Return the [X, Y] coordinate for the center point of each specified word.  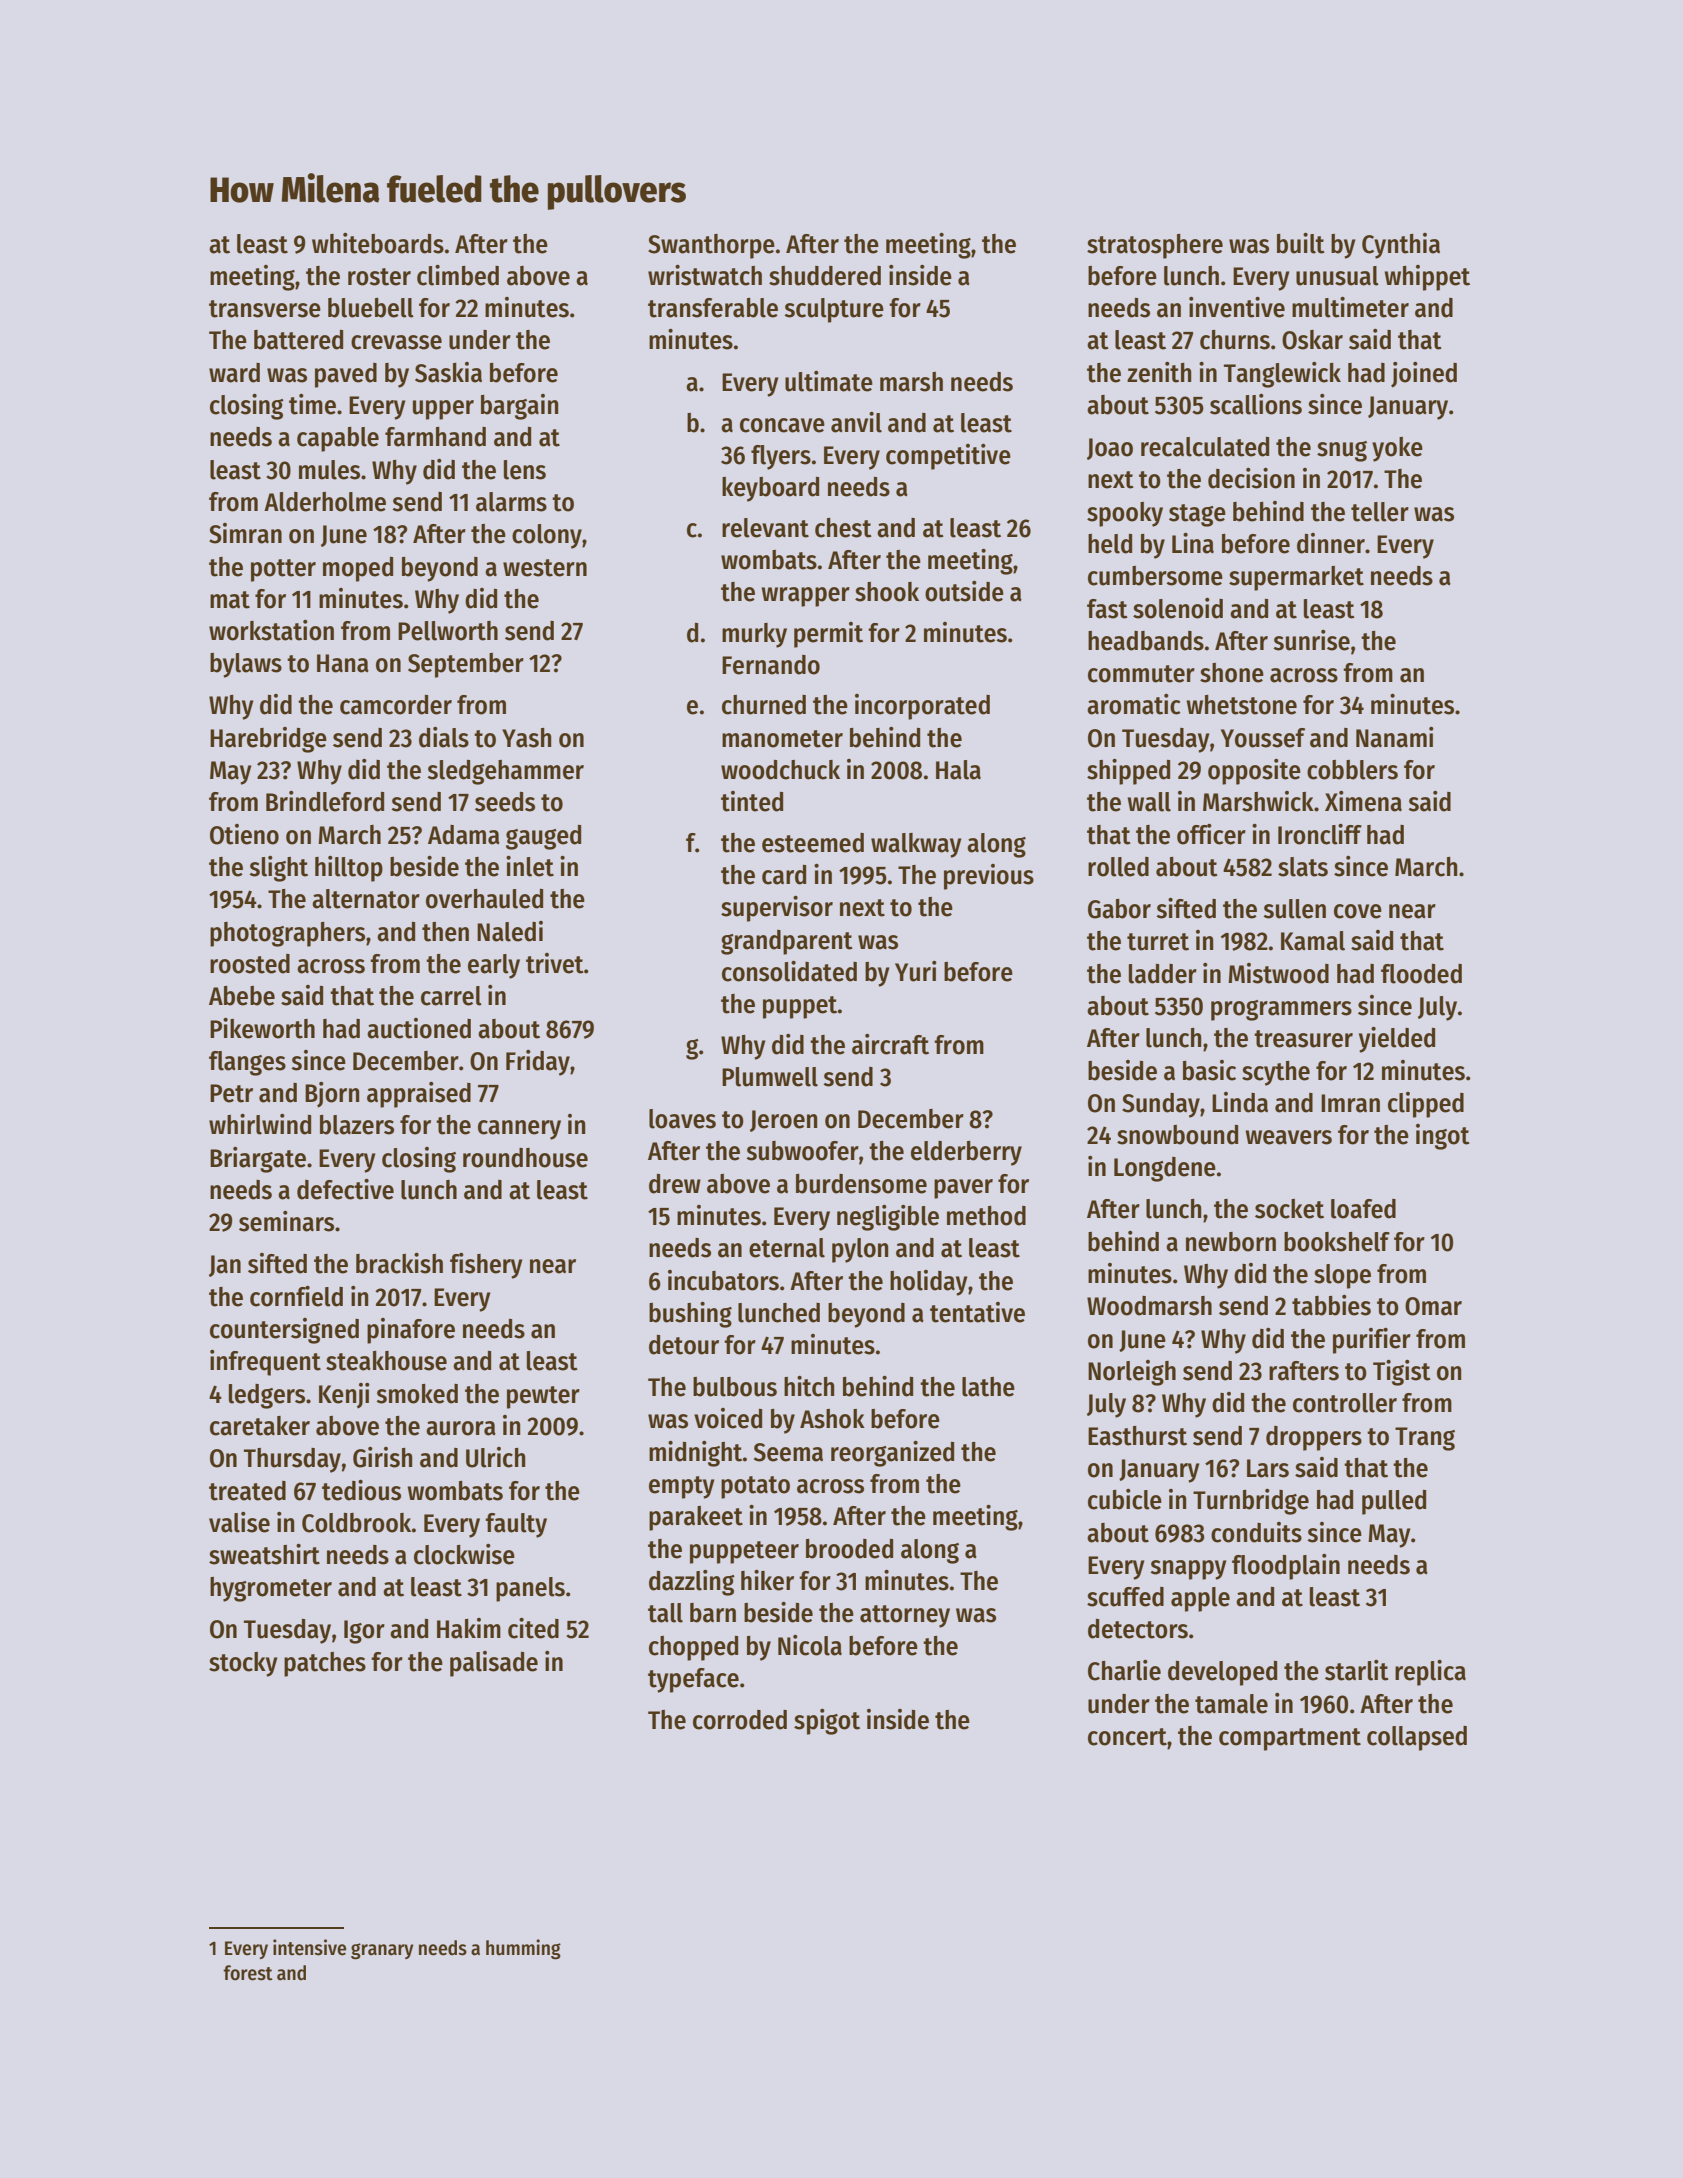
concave [782, 425]
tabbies [1331, 1305]
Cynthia [1401, 246]
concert [1127, 1737]
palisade [494, 1664]
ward [234, 373]
